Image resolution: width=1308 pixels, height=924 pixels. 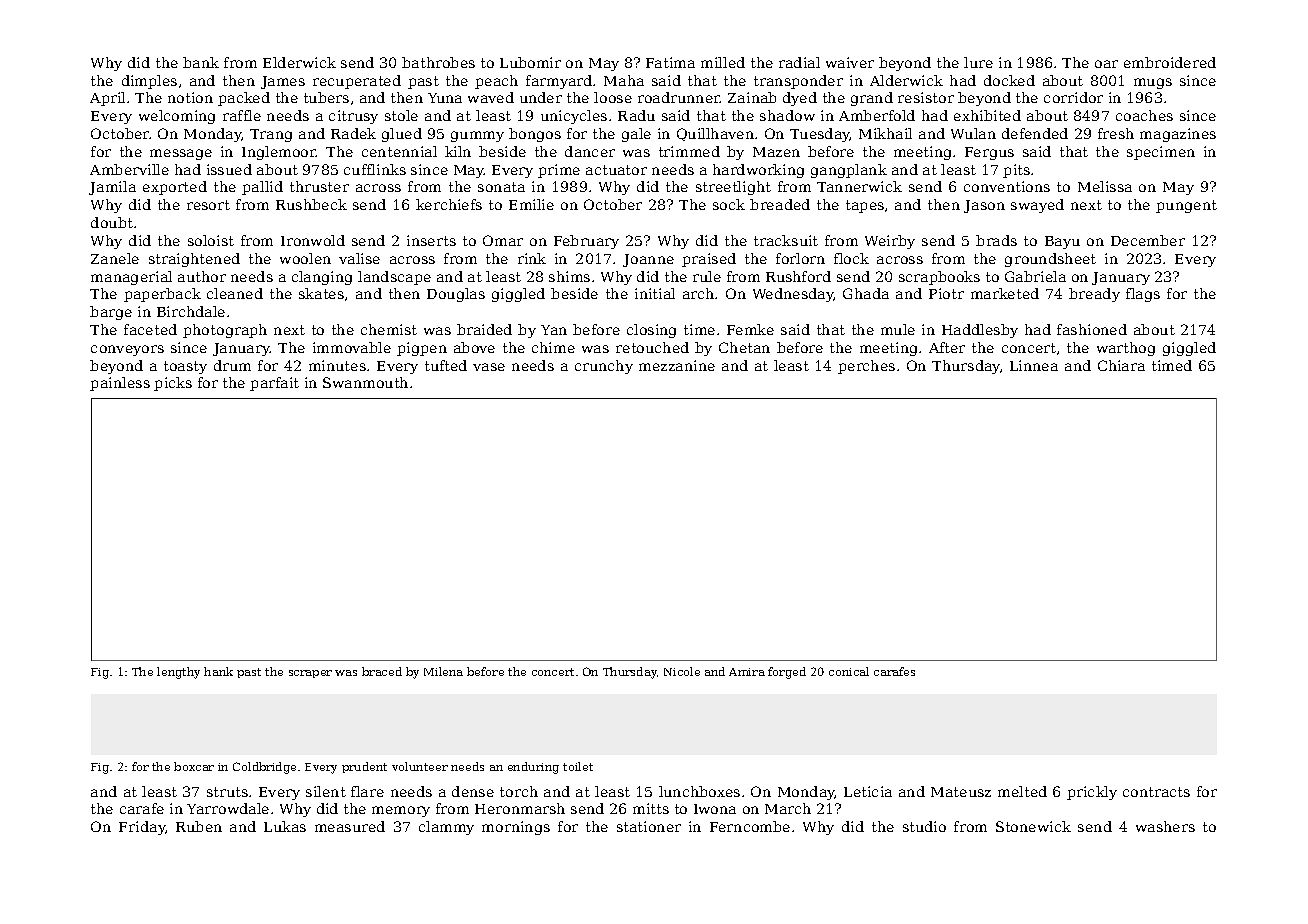 I want to click on Swanmouth, so click(x=365, y=382).
